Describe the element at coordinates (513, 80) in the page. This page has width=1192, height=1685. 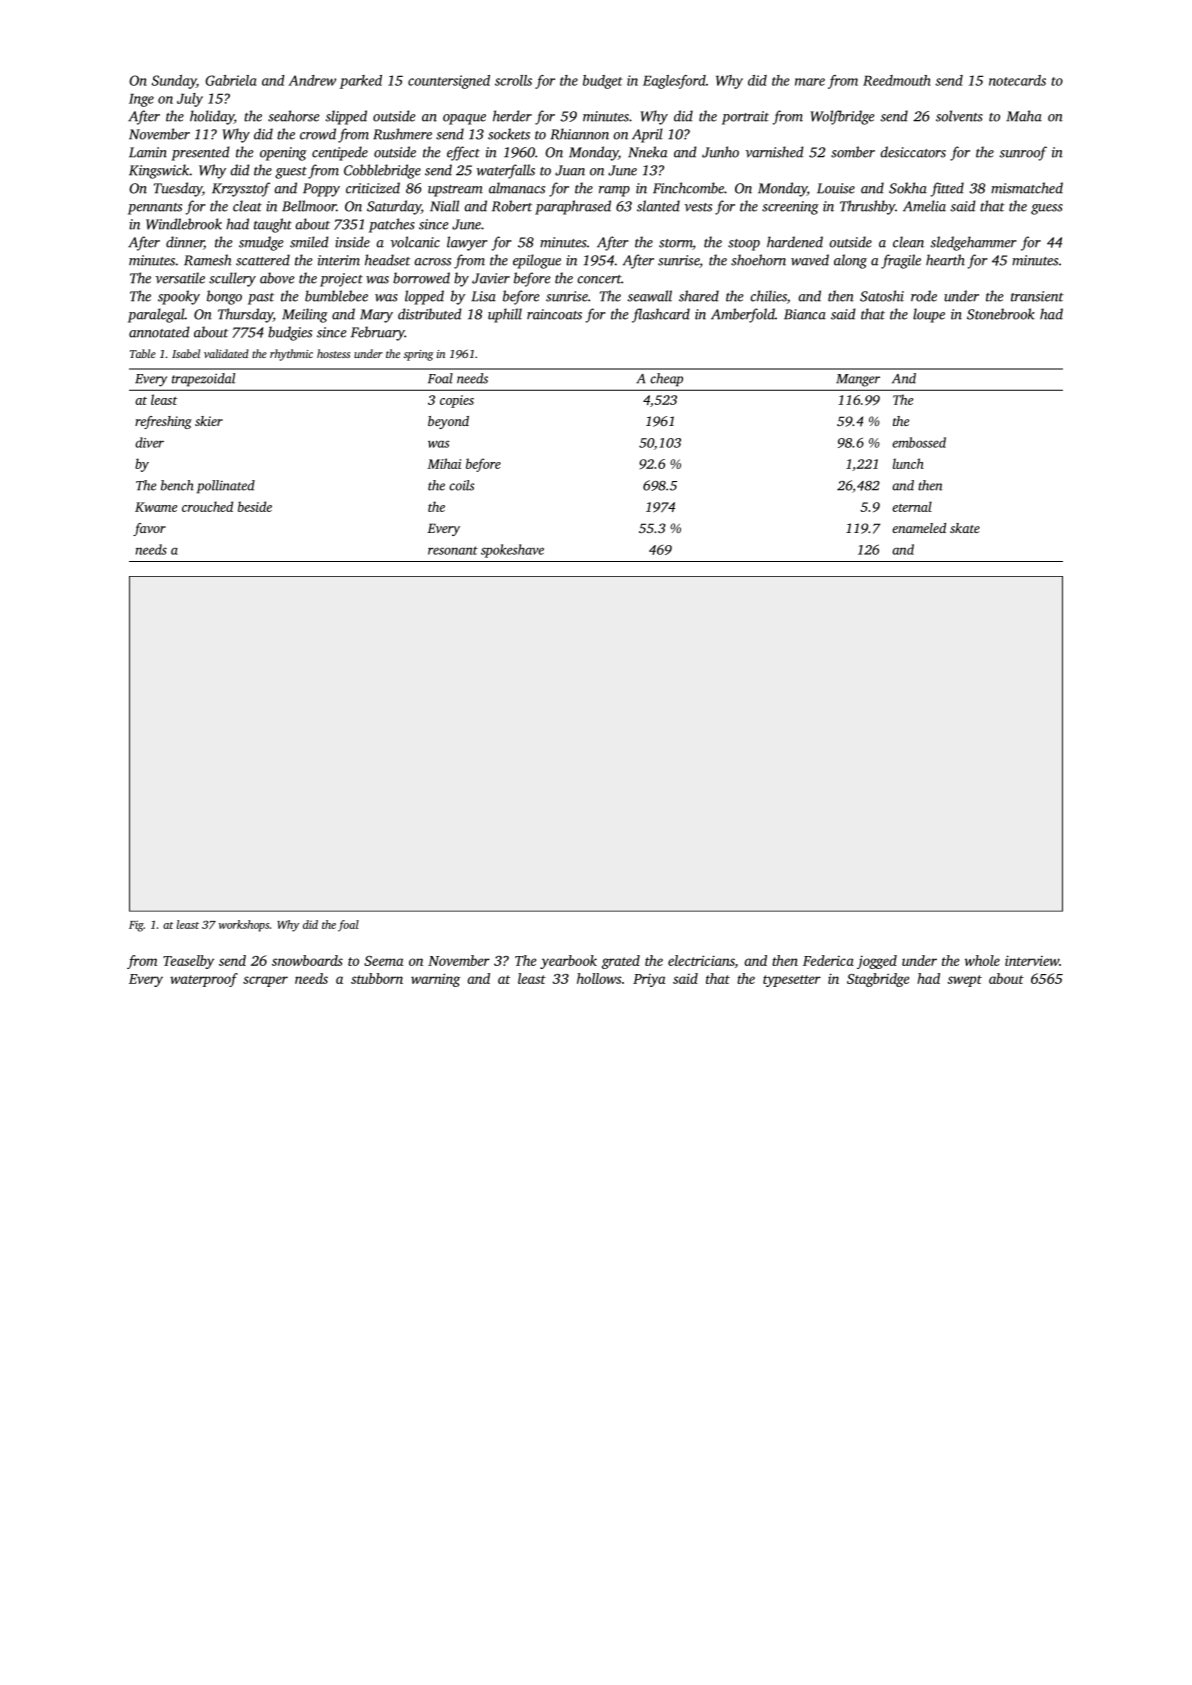
I see `scrolls` at that location.
